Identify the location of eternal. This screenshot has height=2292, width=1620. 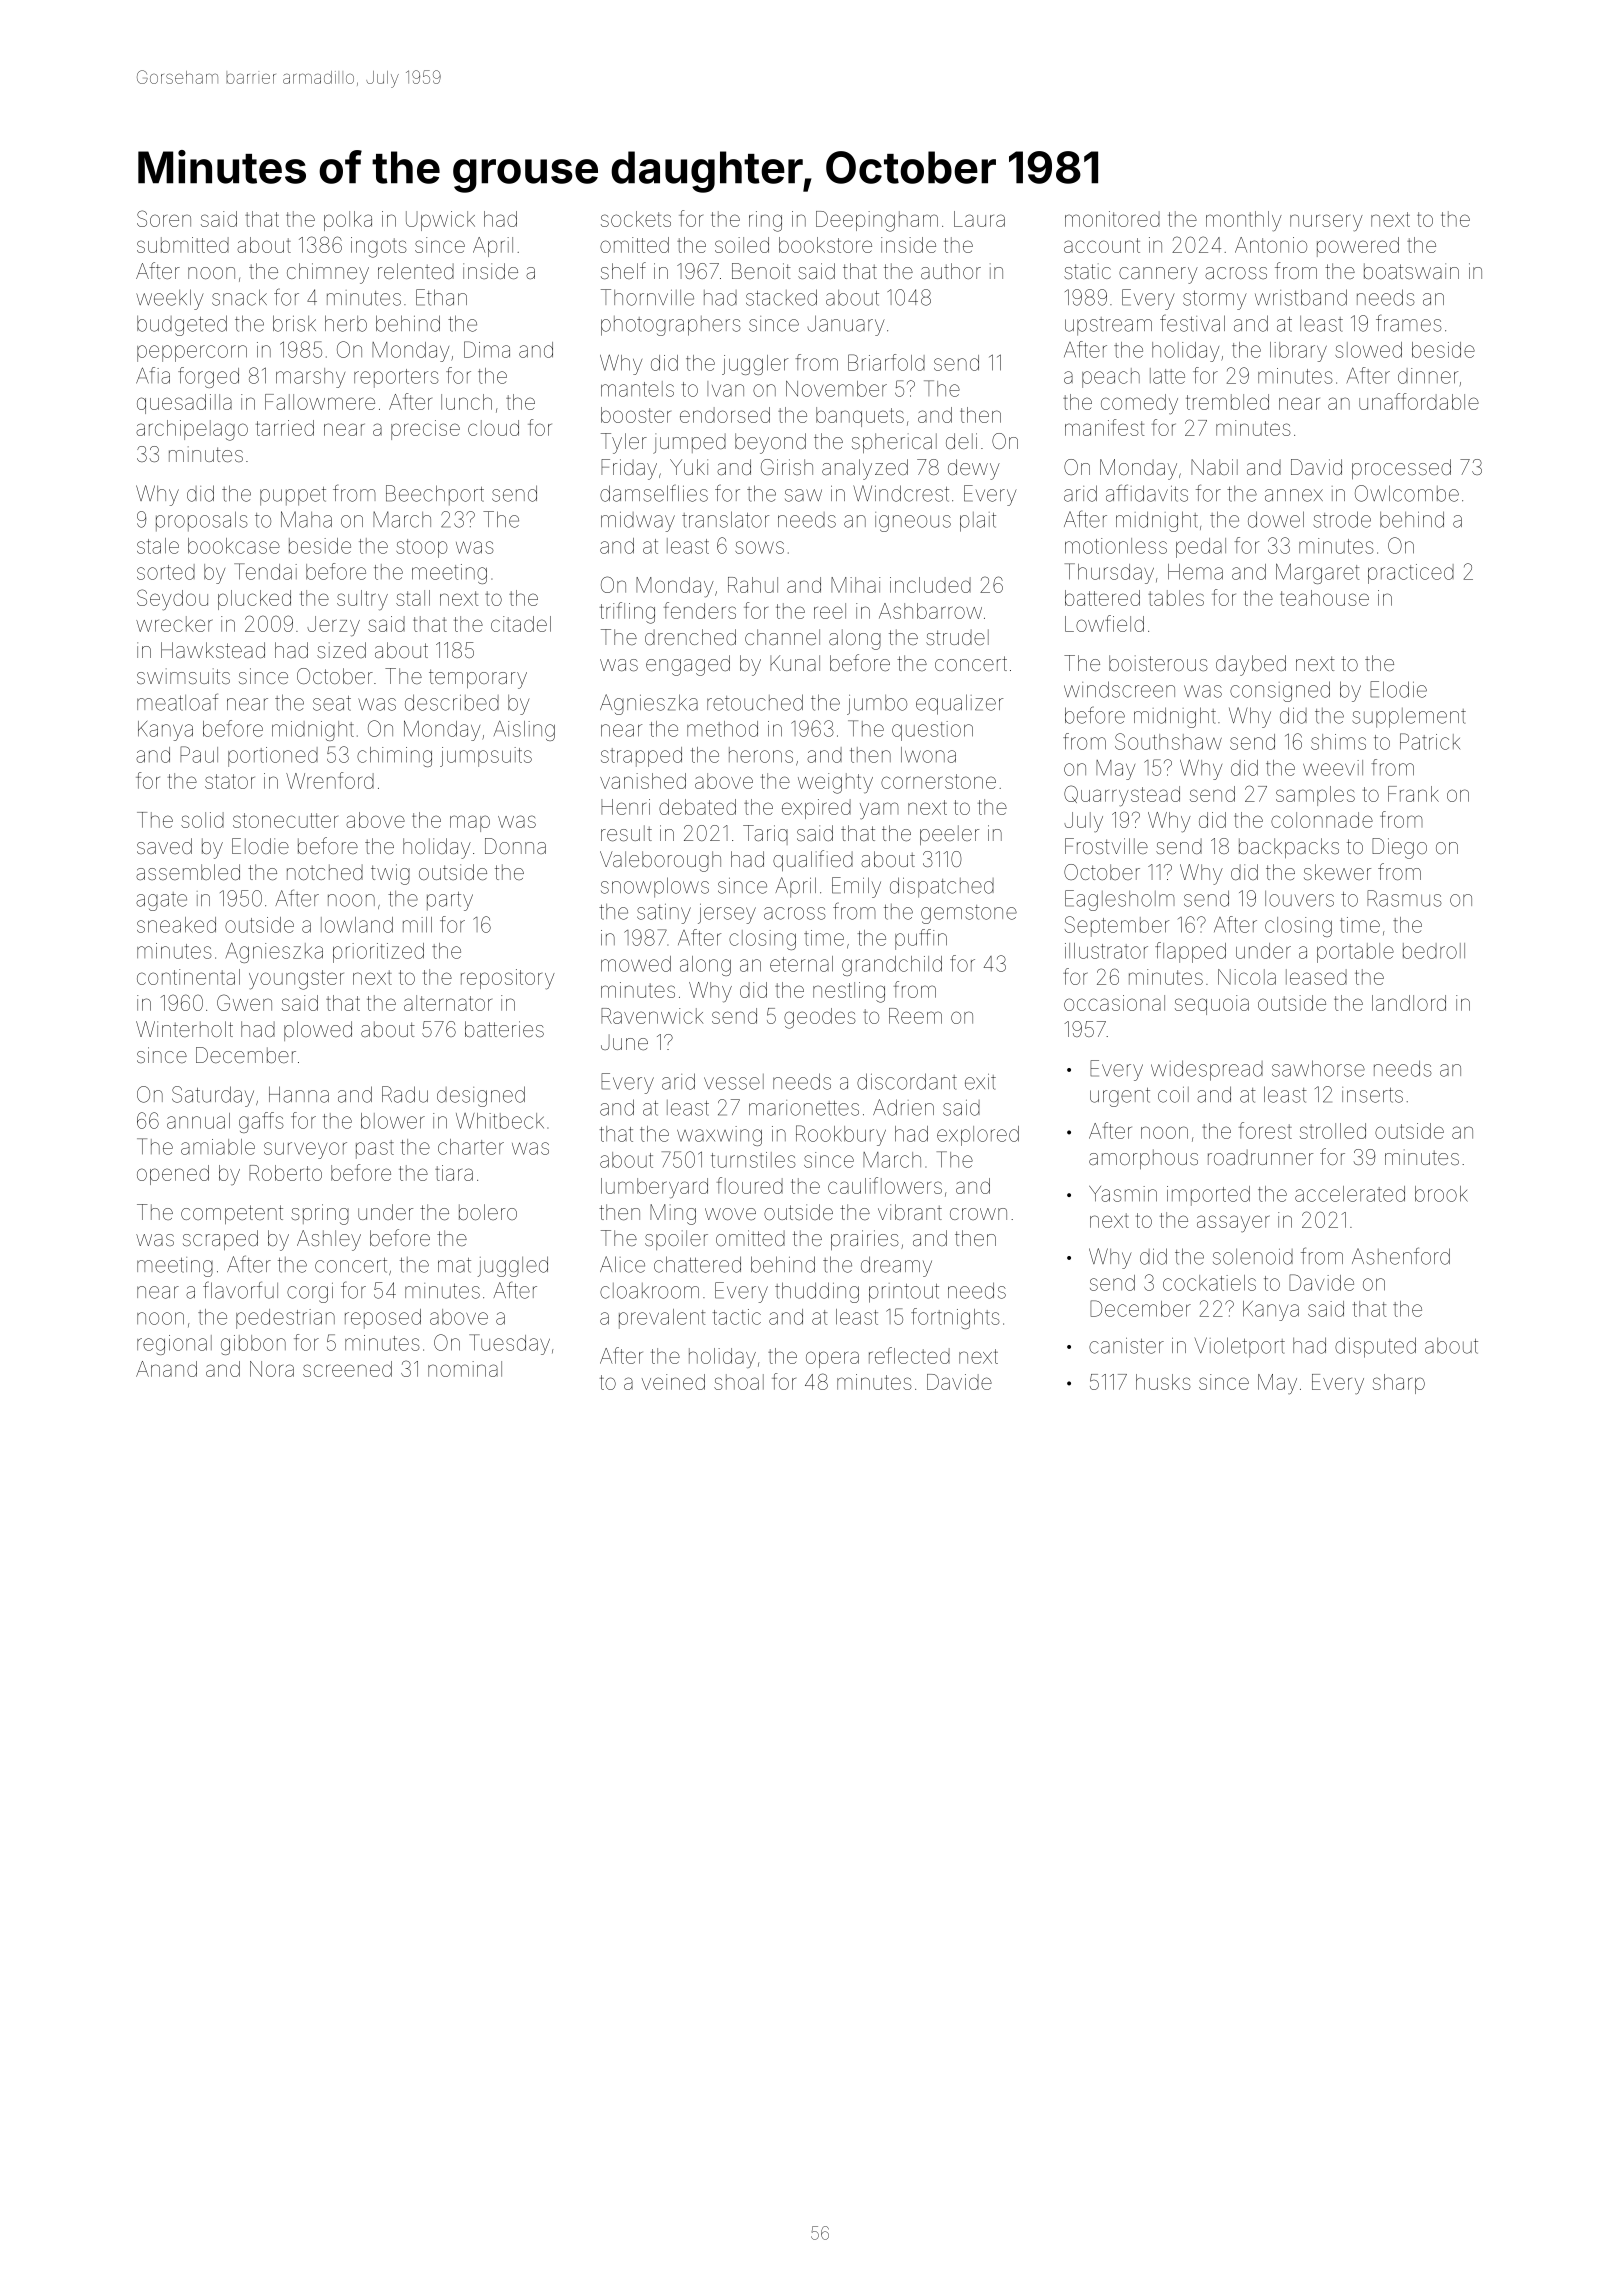
(801, 964).
